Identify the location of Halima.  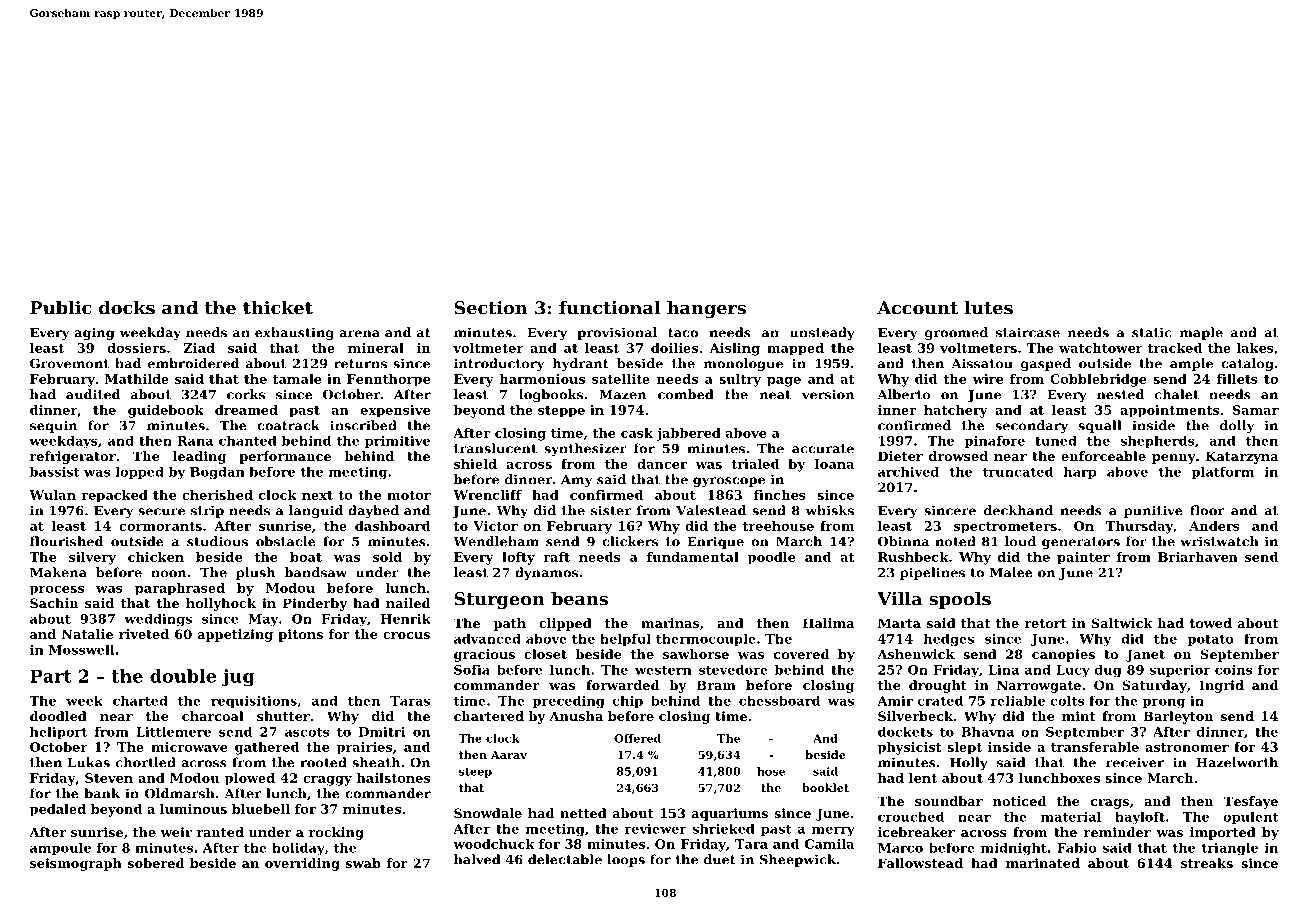
(828, 623).
